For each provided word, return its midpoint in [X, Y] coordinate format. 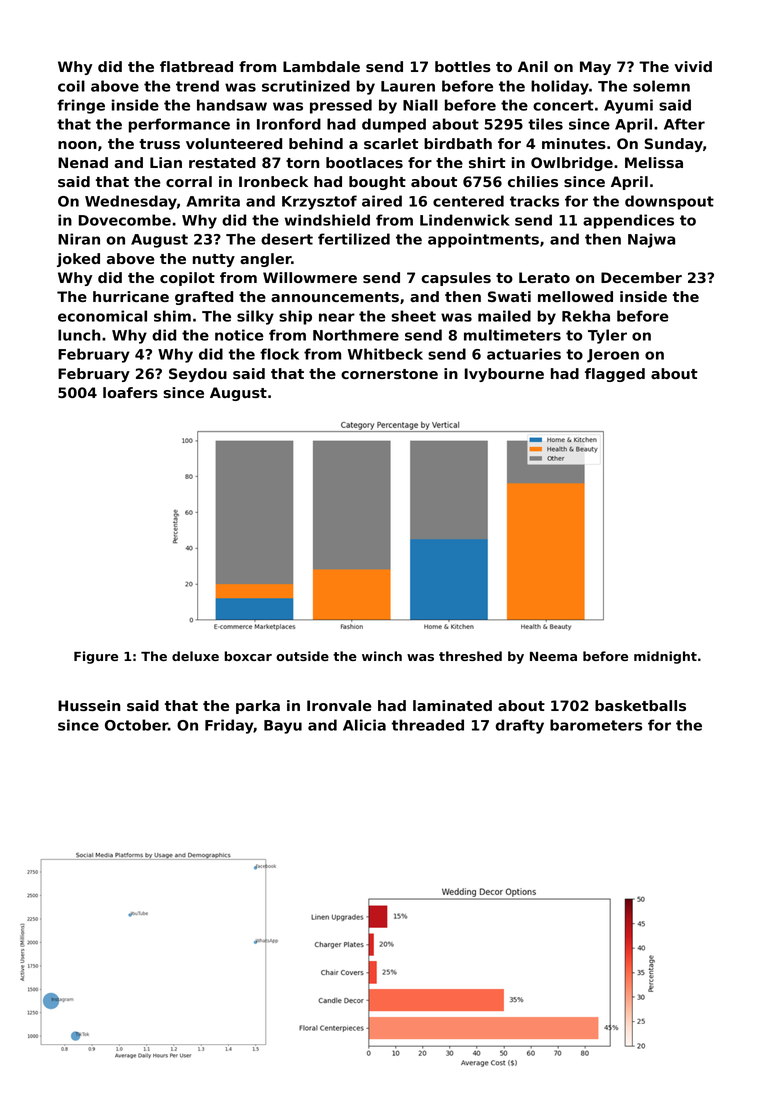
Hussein [89, 705]
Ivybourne [504, 375]
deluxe [195, 656]
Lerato [544, 277]
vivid [693, 66]
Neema [553, 656]
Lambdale [321, 66]
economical [102, 316]
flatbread [196, 66]
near [337, 317]
